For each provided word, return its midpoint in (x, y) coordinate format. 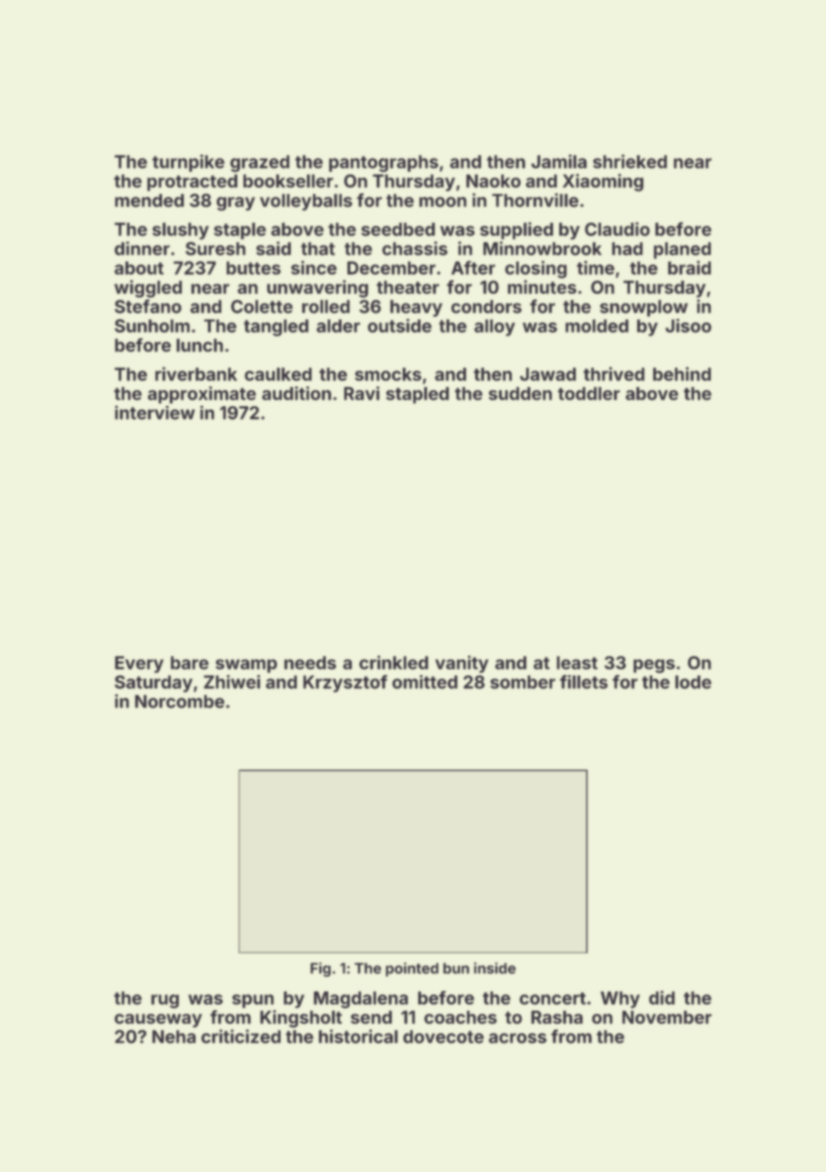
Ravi (362, 393)
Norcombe (180, 701)
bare (190, 663)
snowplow (644, 308)
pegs (654, 666)
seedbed (398, 229)
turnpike (188, 163)
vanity (461, 664)
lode (693, 682)
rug (165, 1001)
